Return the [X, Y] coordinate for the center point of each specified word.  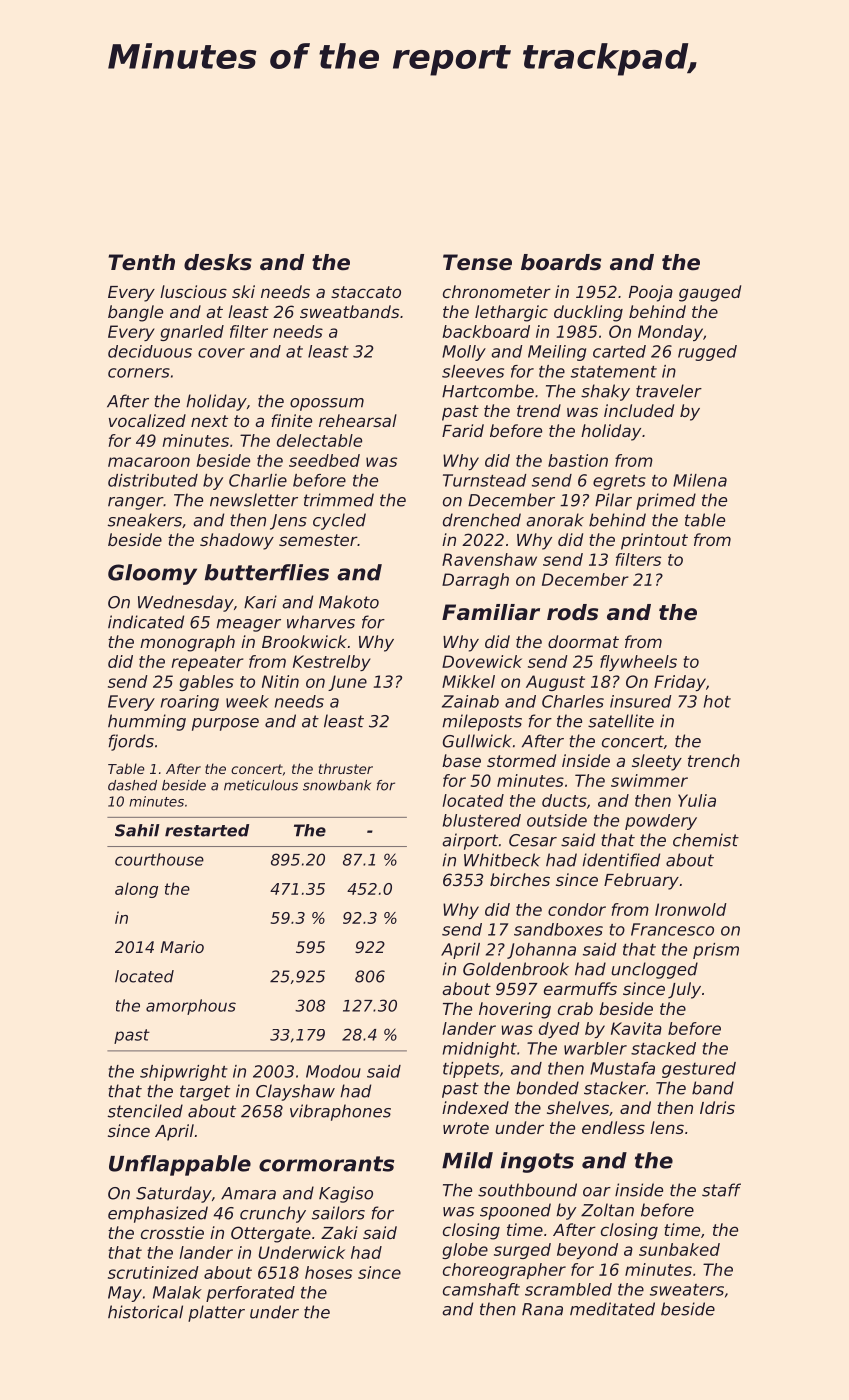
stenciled [145, 1111]
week [247, 701]
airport [470, 841]
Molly [464, 353]
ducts [564, 800]
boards [561, 262]
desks [218, 262]
